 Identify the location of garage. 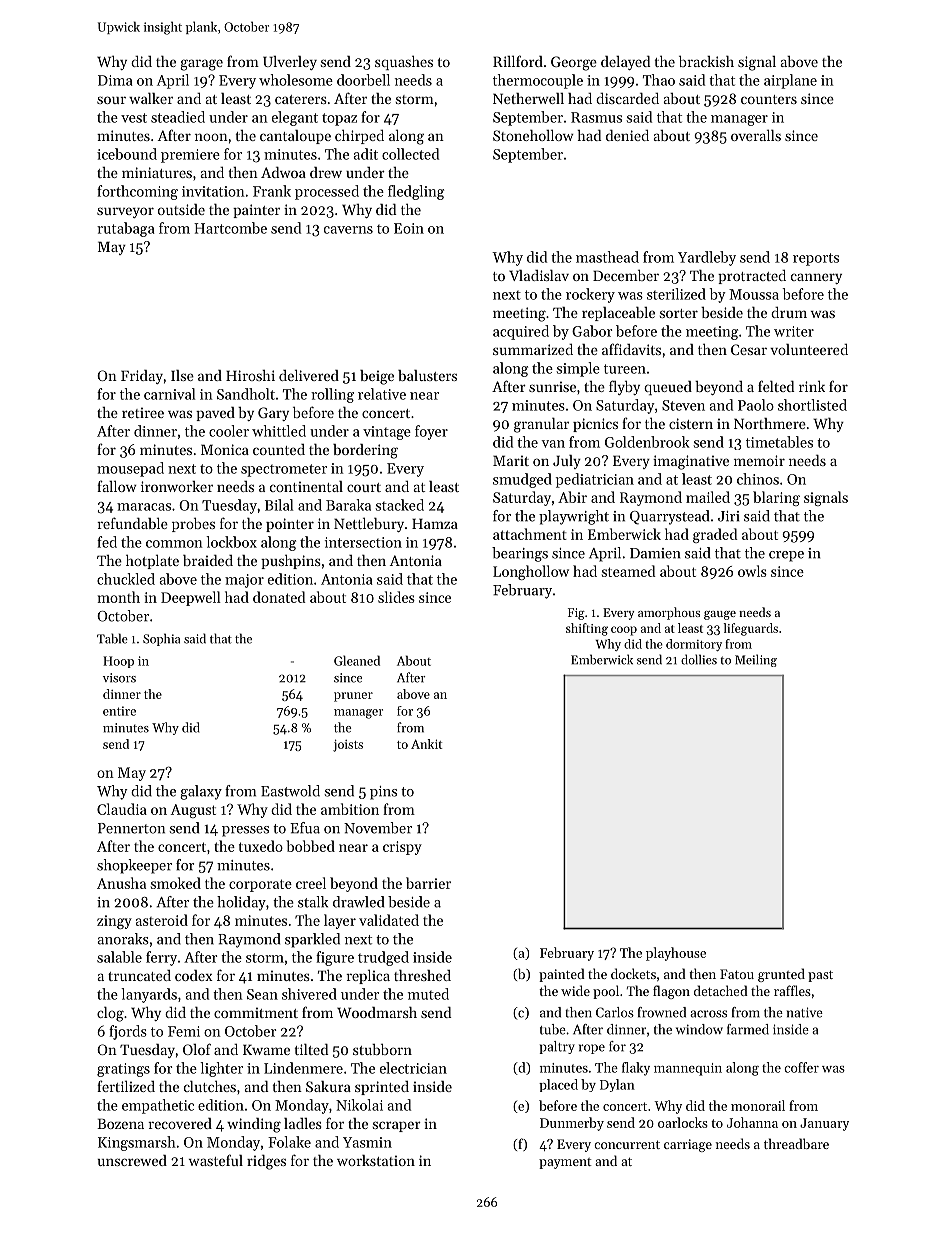
(201, 65).
